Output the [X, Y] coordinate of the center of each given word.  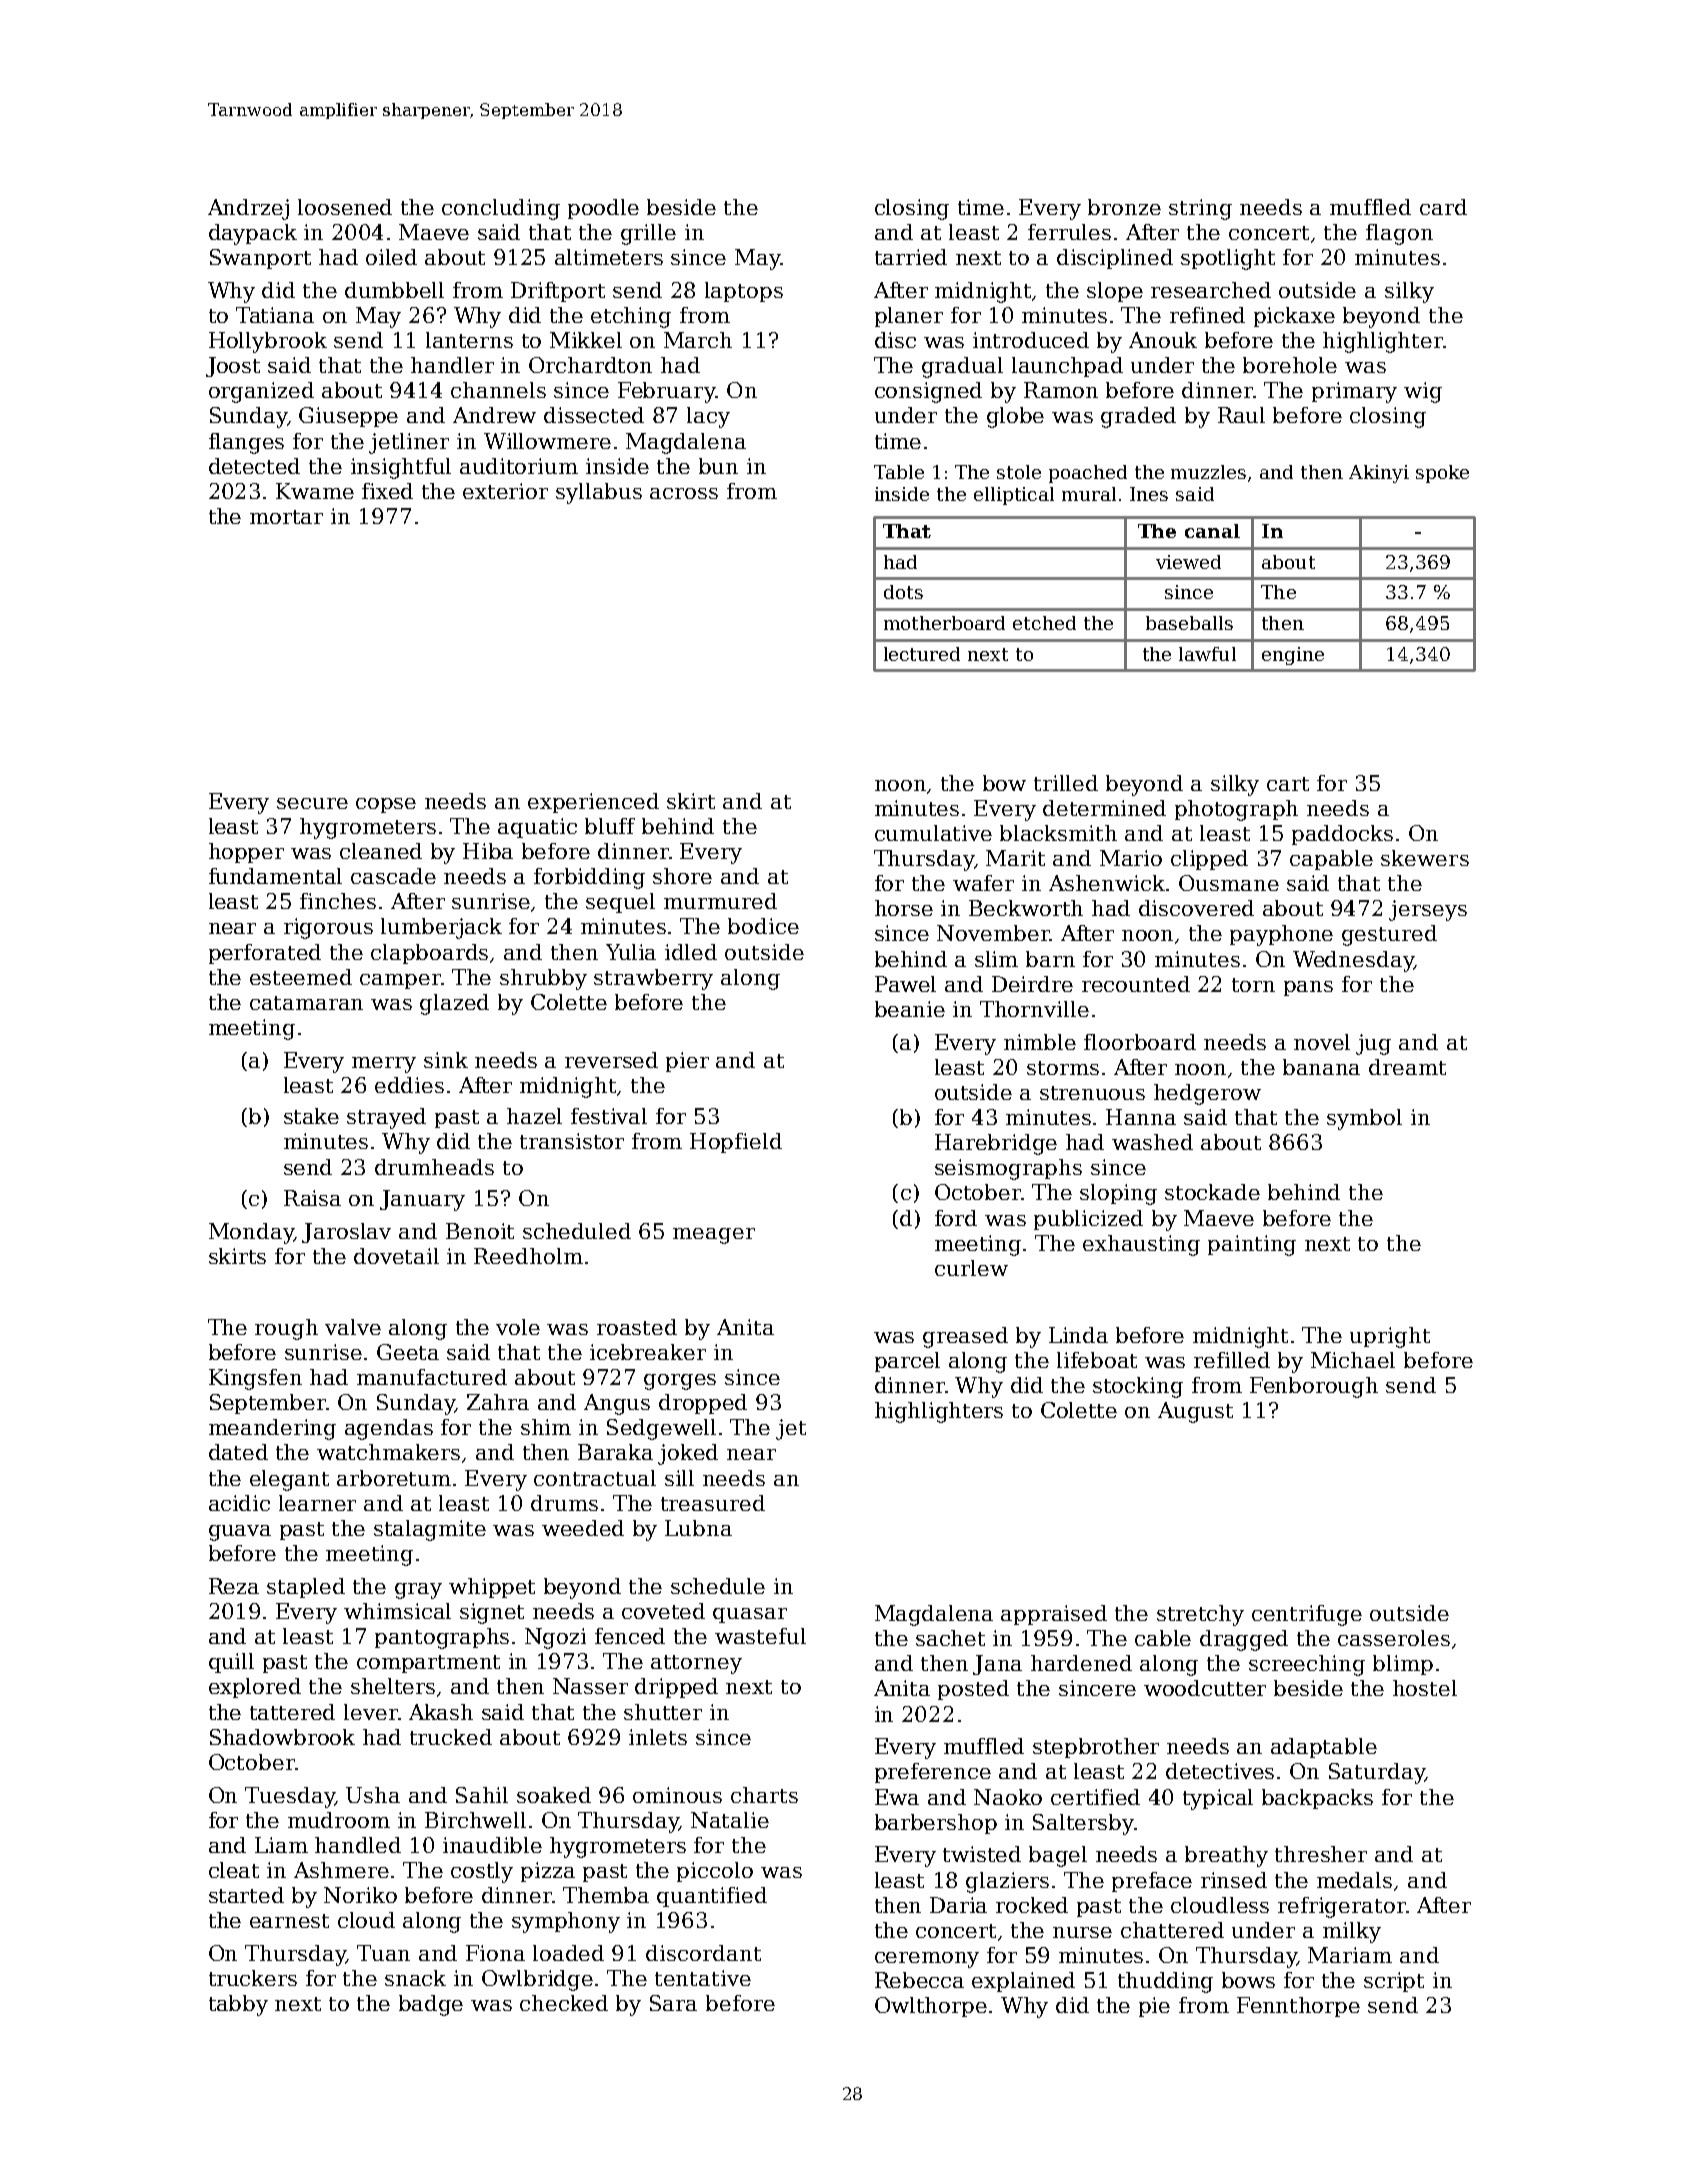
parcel [907, 1362]
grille [648, 234]
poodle [603, 209]
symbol [1364, 1119]
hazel [534, 1116]
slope [1115, 292]
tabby [238, 2005]
